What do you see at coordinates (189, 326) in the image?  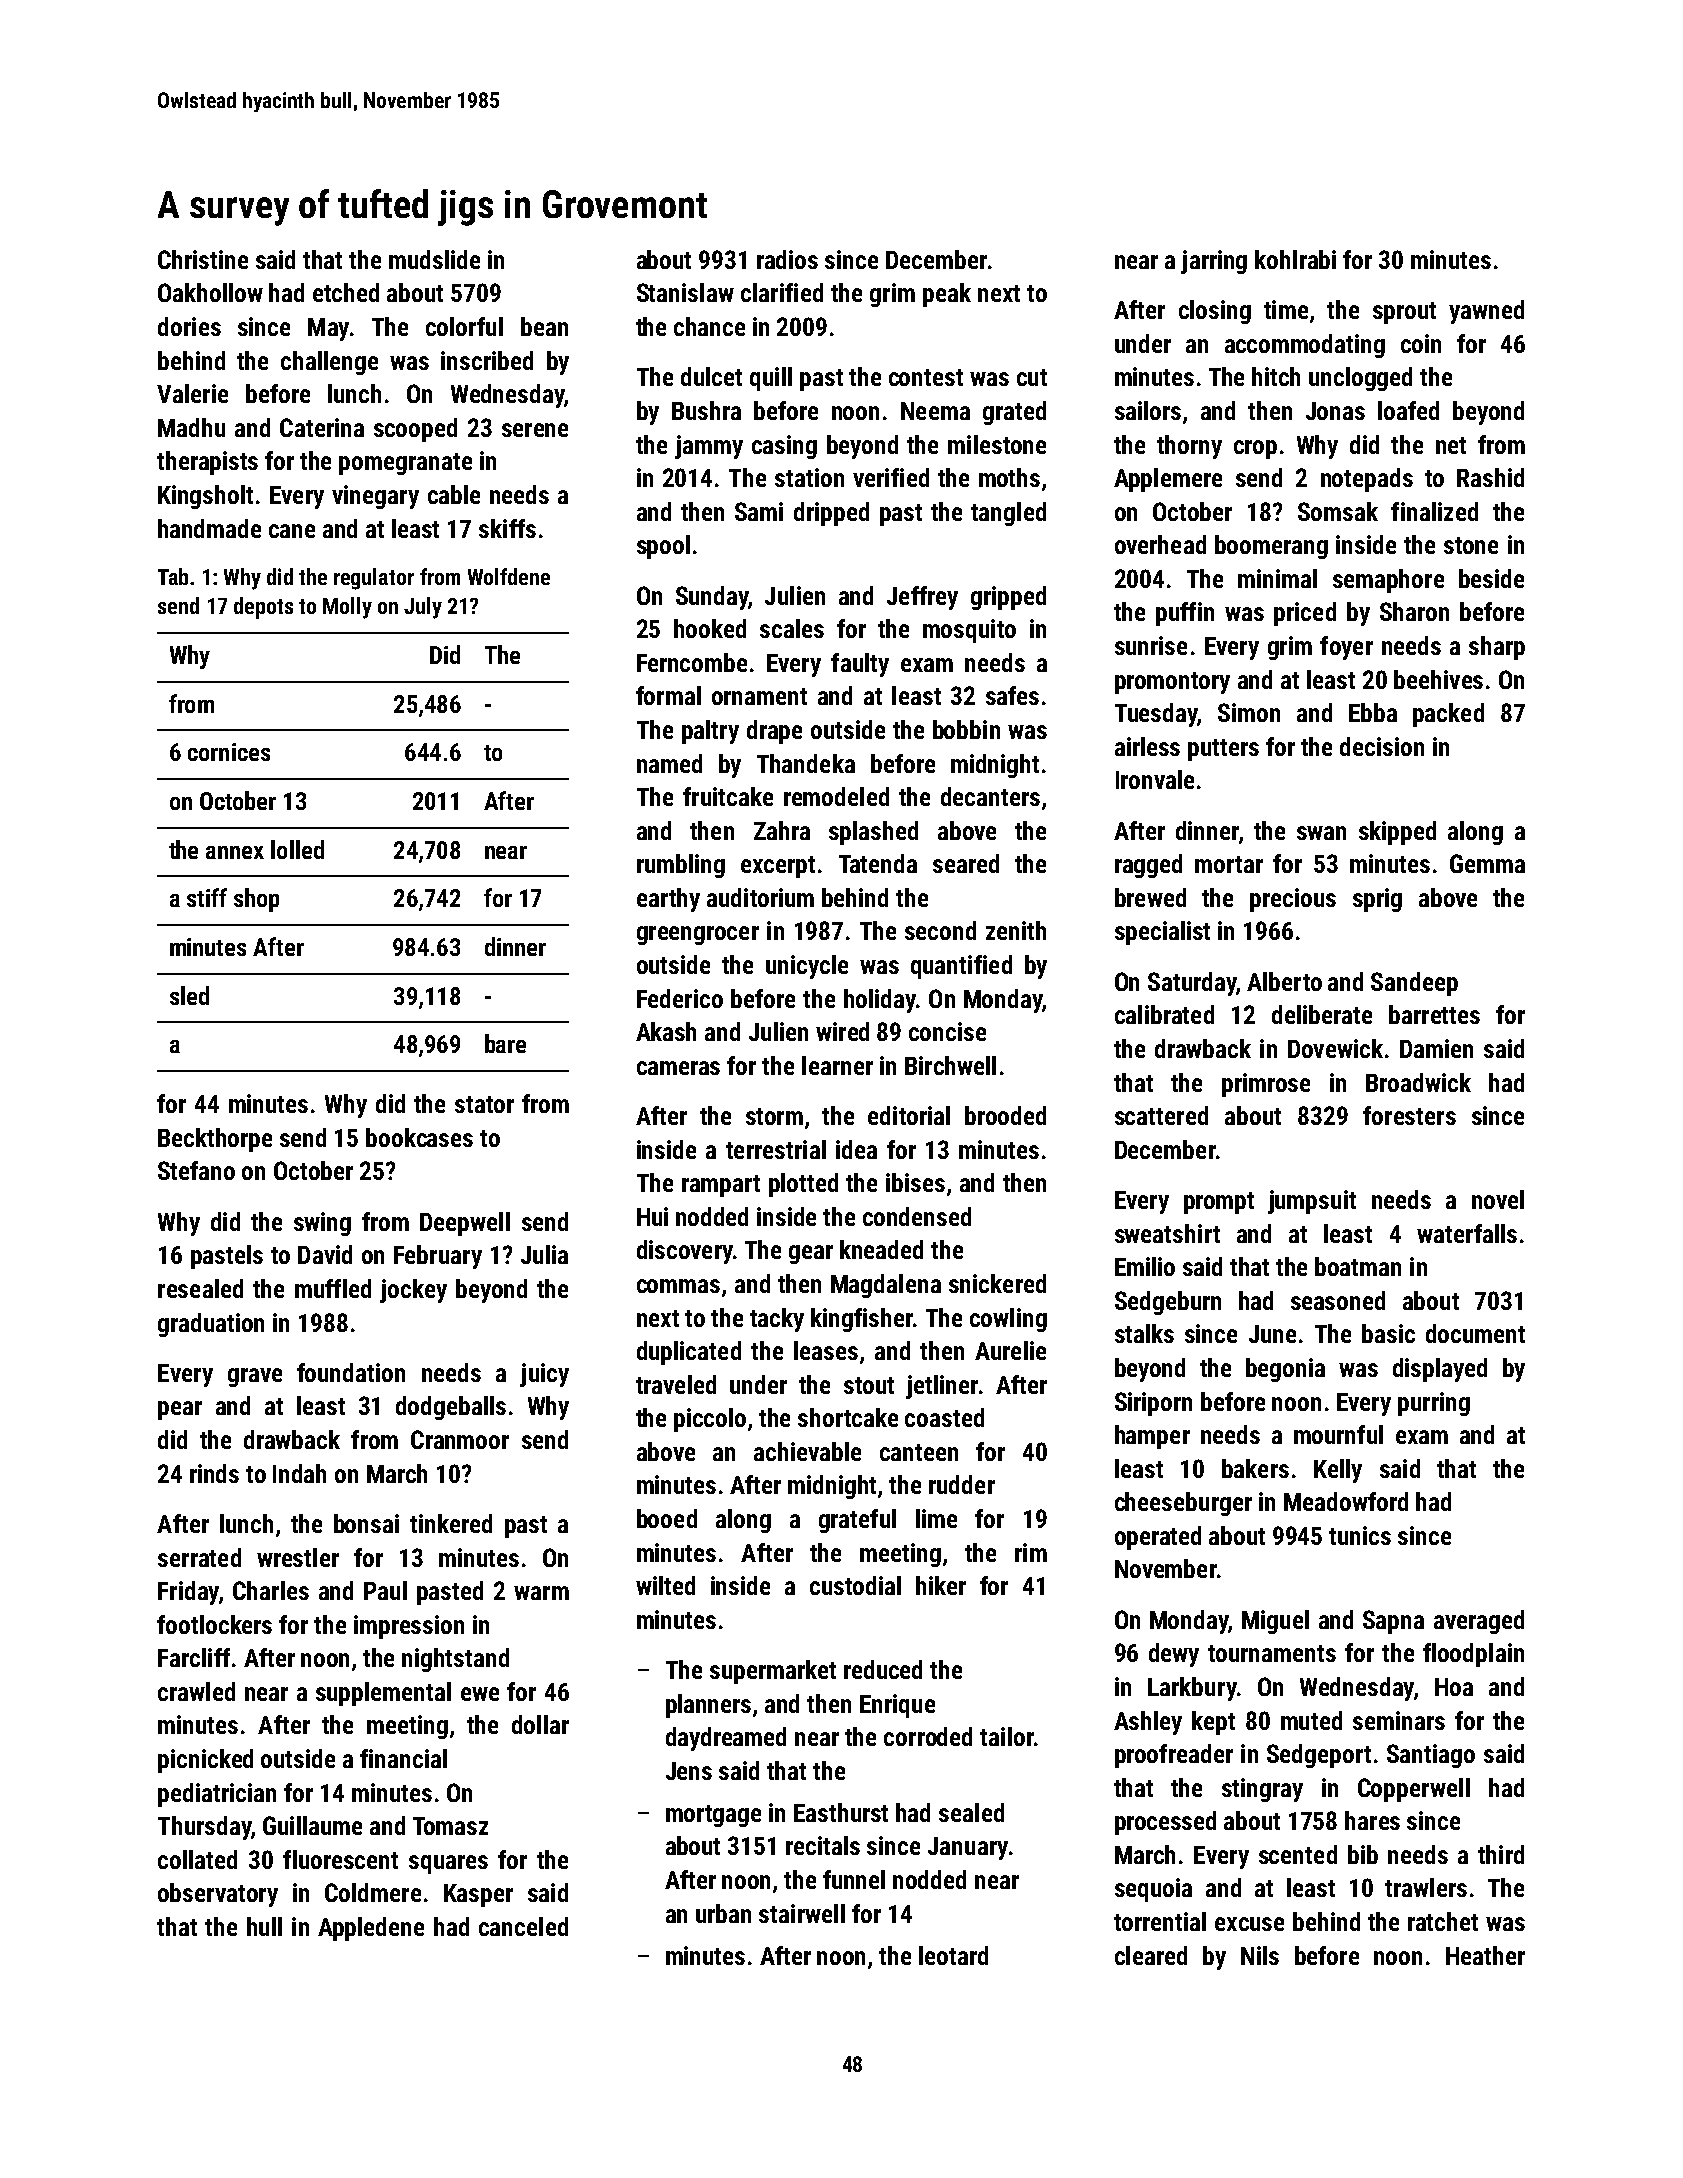 I see `dories` at bounding box center [189, 326].
